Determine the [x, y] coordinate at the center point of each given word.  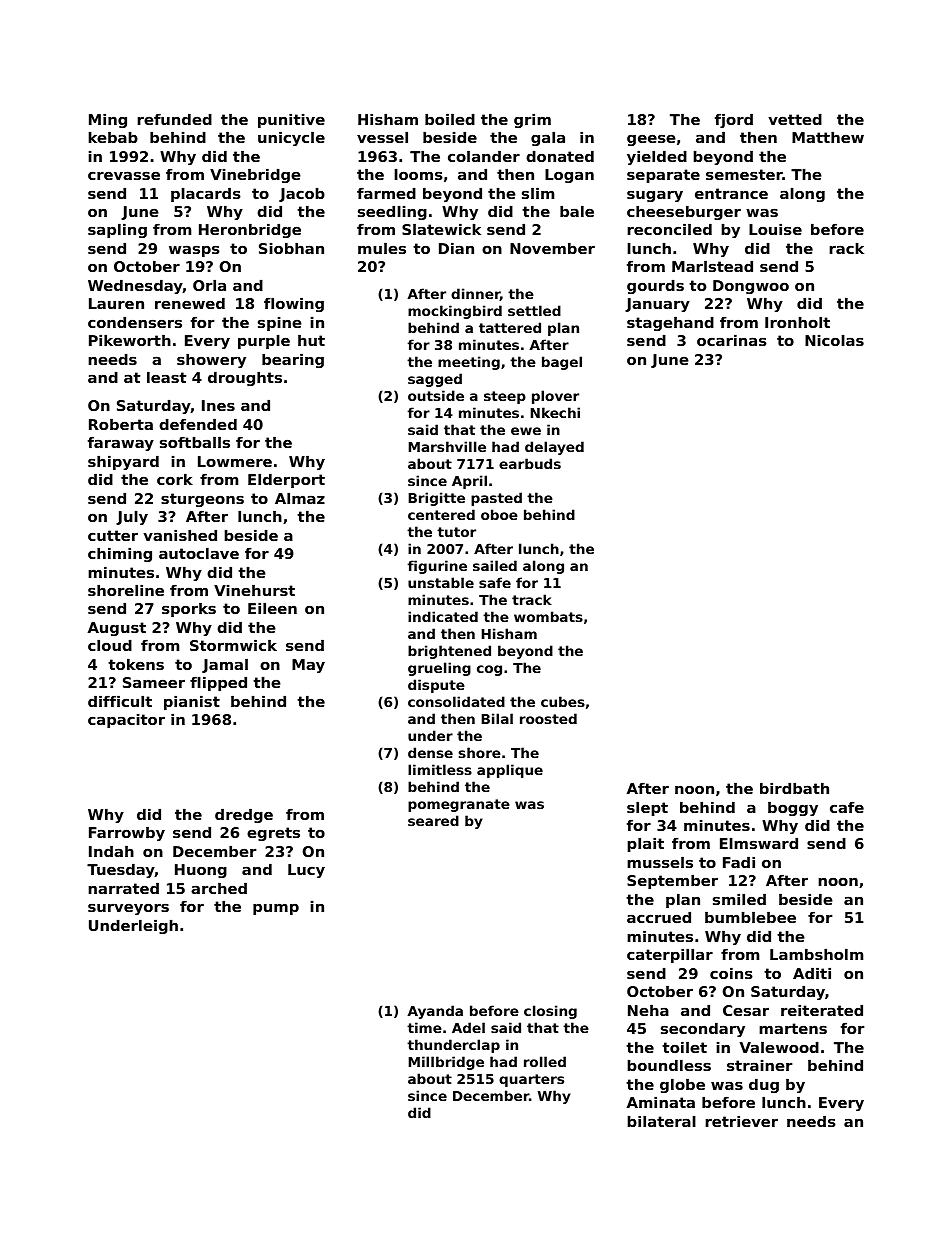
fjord [734, 121]
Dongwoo [751, 287]
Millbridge [446, 1063]
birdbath [794, 788]
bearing [293, 361]
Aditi [812, 973]
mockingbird [455, 312]
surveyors [128, 909]
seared [433, 820]
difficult [120, 701]
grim [532, 121]
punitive [291, 121]
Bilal [497, 718]
